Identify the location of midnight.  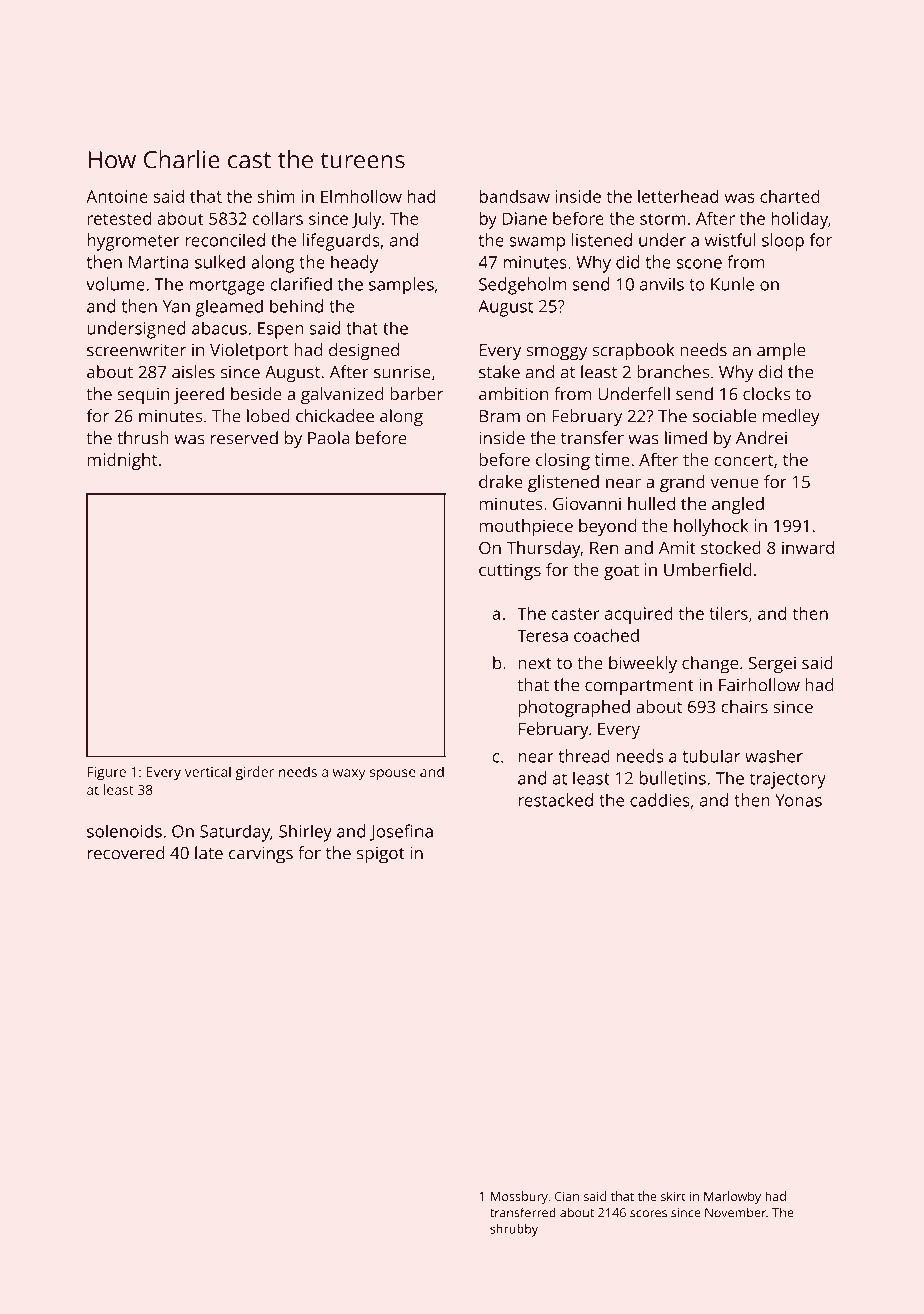
(122, 461).
